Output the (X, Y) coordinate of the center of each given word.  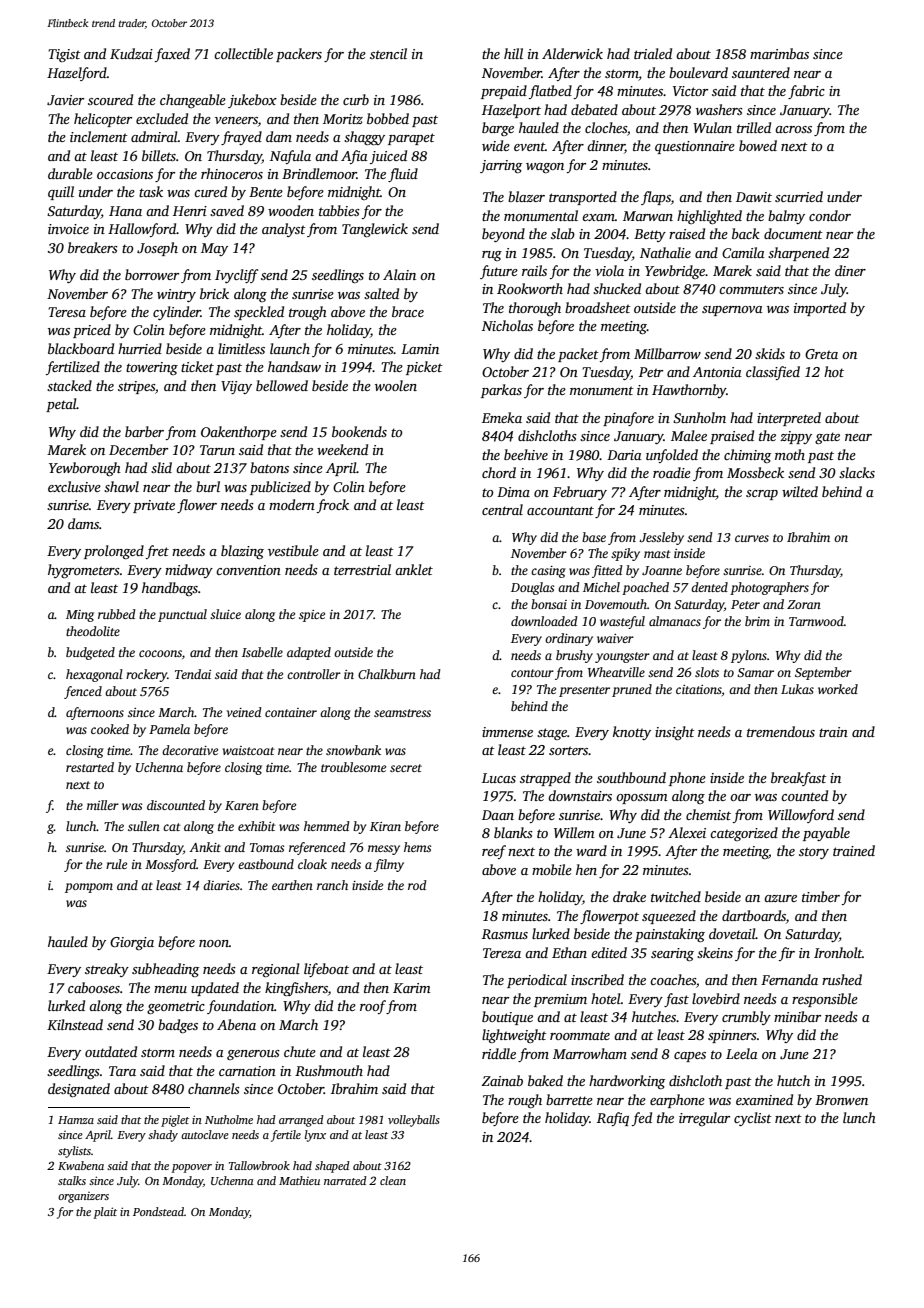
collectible (243, 53)
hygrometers (84, 571)
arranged (301, 1121)
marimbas (779, 53)
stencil (388, 53)
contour (532, 673)
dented (709, 587)
